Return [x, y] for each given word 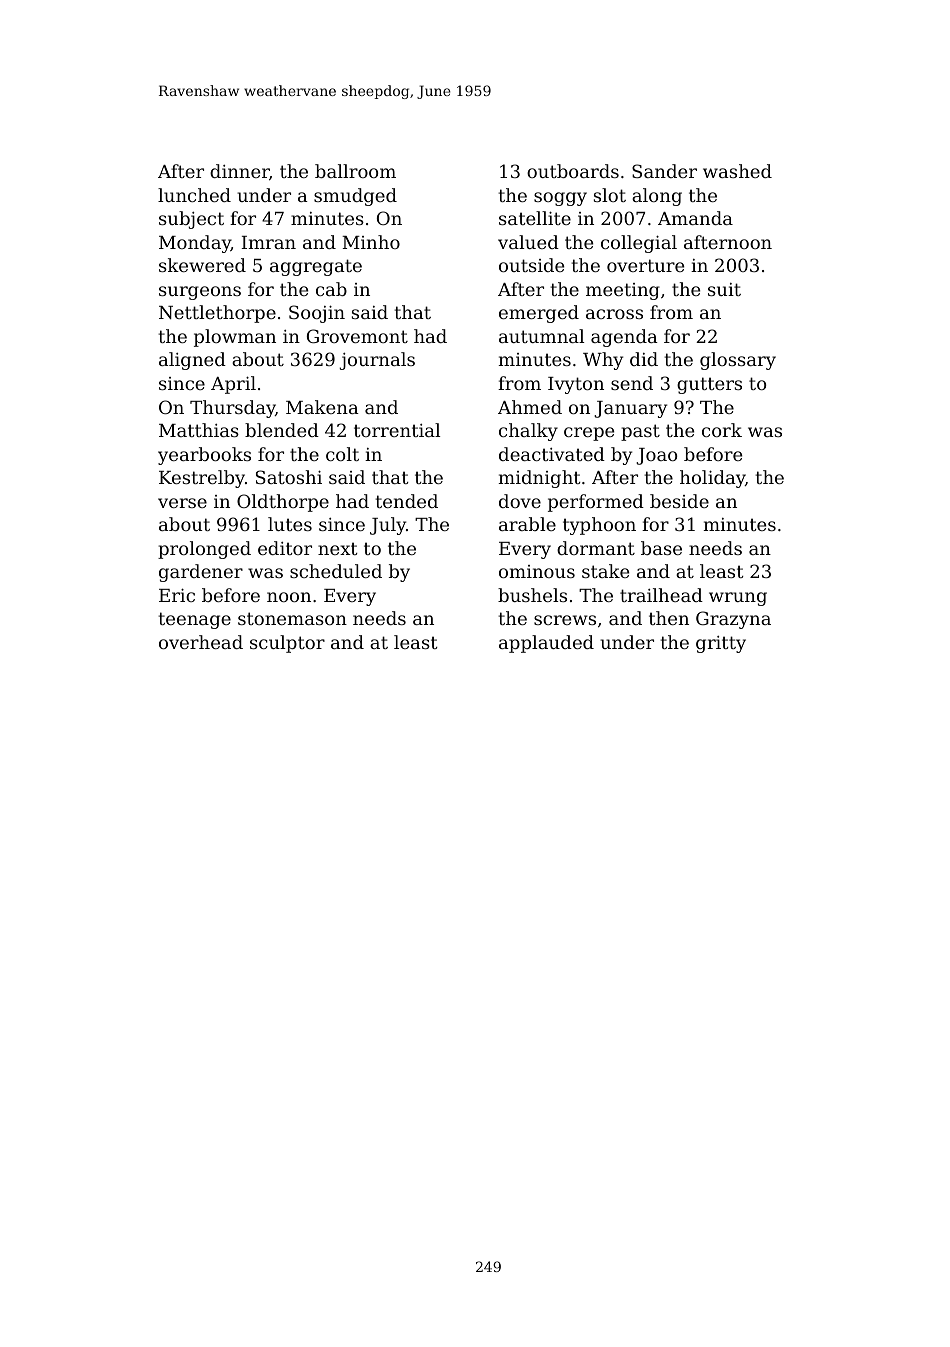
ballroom [355, 171]
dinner [239, 171]
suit [724, 289]
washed [737, 171]
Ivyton [576, 385]
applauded [546, 644]
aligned [192, 361]
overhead [201, 642]
